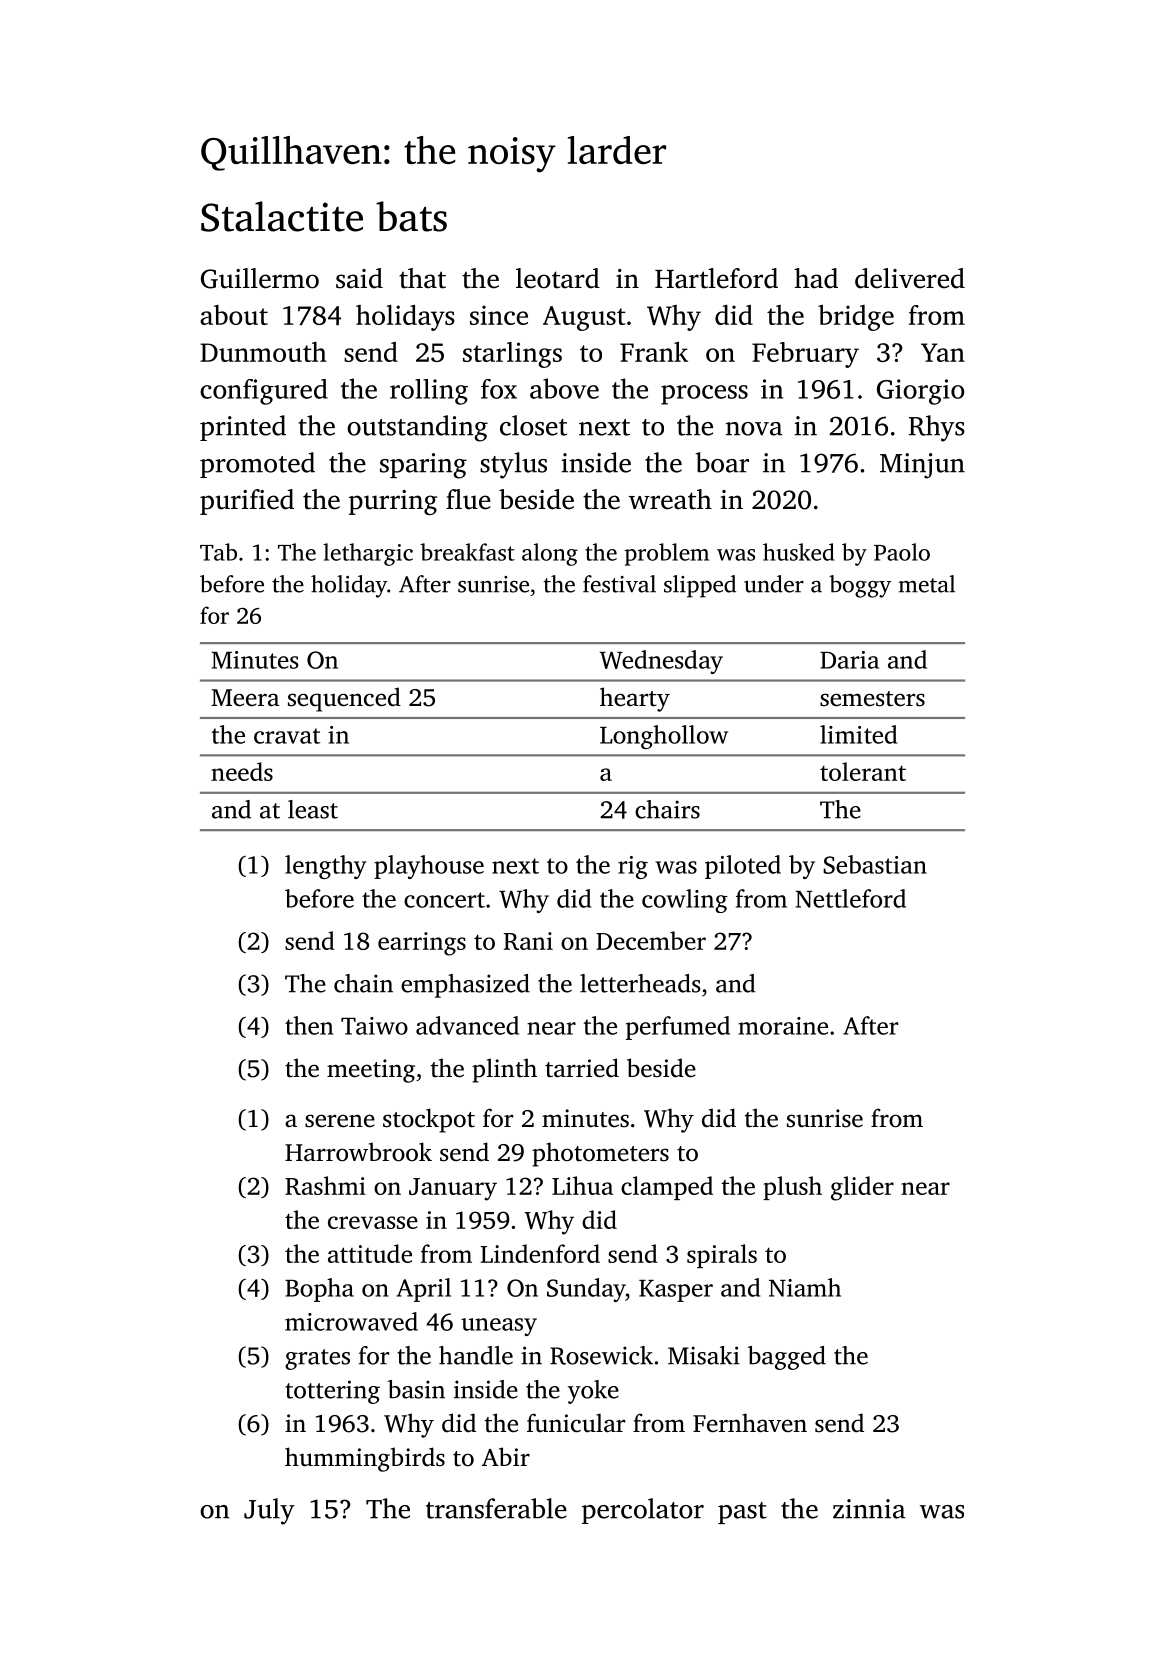 The height and width of the image is (1654, 1165). What do you see at coordinates (910, 278) in the image?
I see `delivered` at bounding box center [910, 278].
